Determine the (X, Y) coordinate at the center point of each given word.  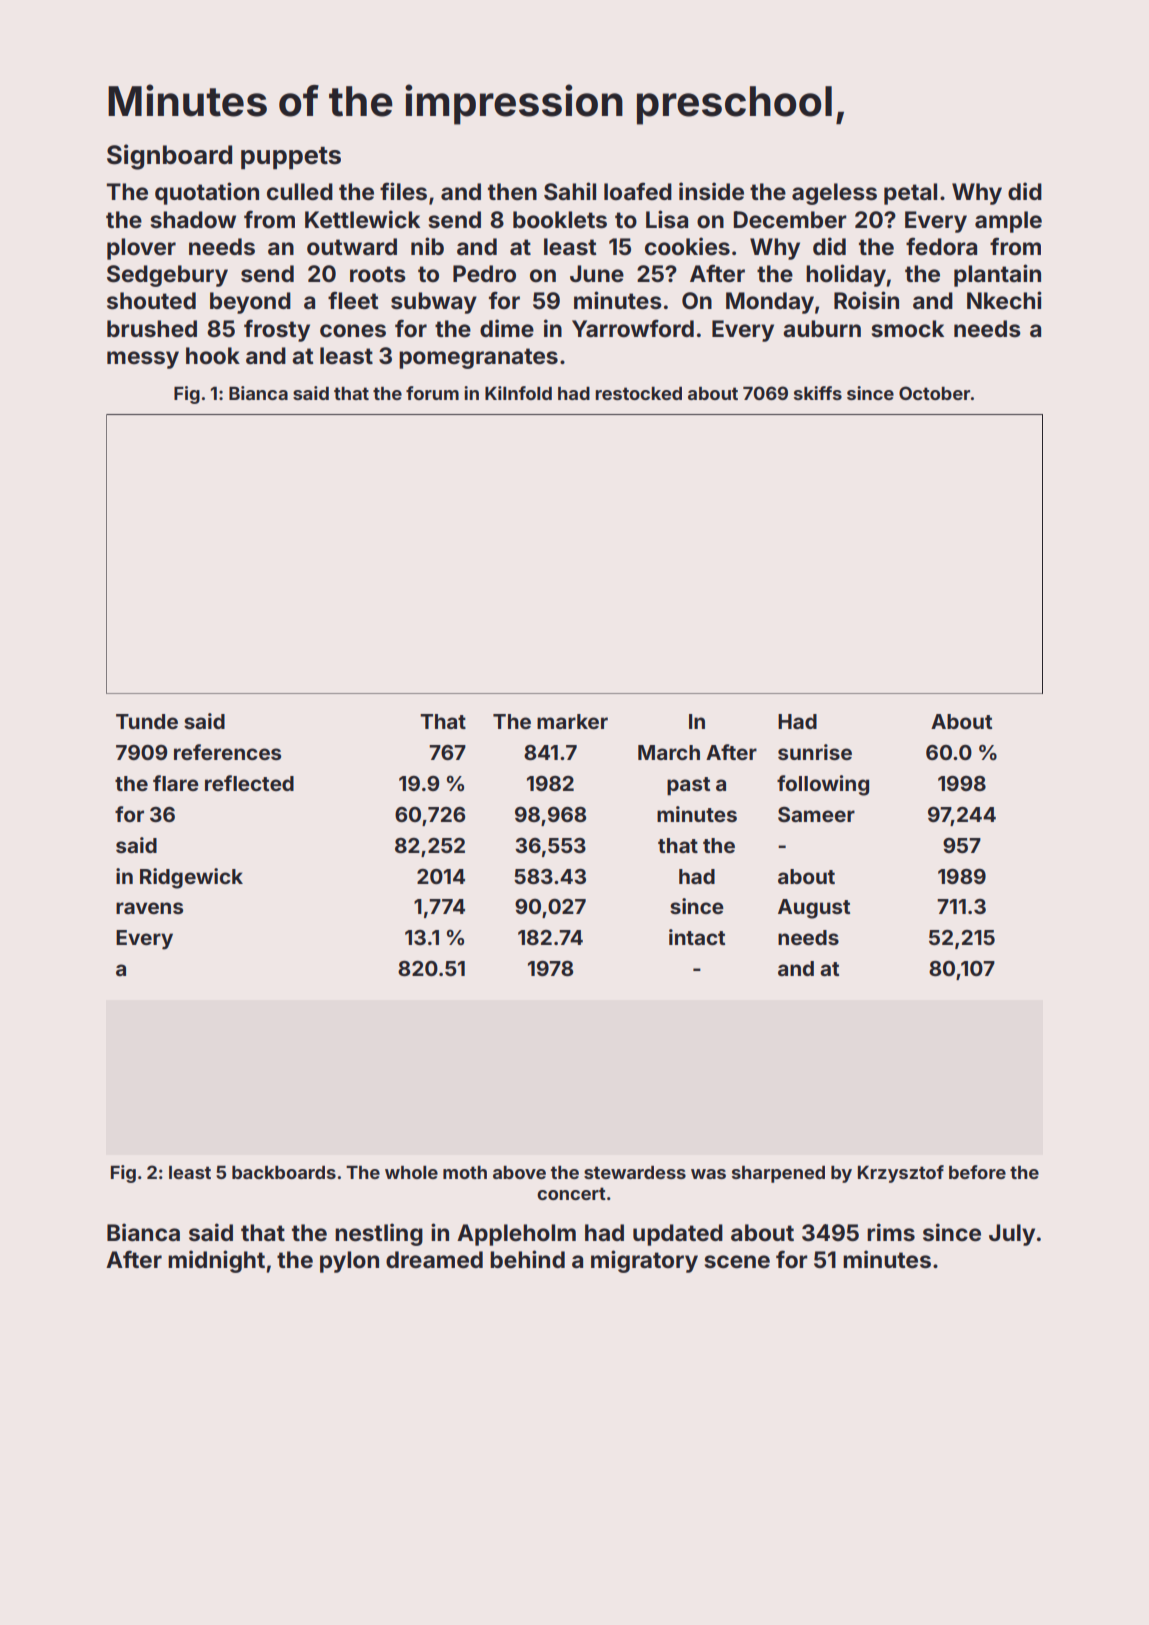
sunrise (815, 752)
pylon (349, 1262)
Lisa (667, 219)
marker (572, 721)
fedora (941, 246)
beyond (250, 303)
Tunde (147, 721)
